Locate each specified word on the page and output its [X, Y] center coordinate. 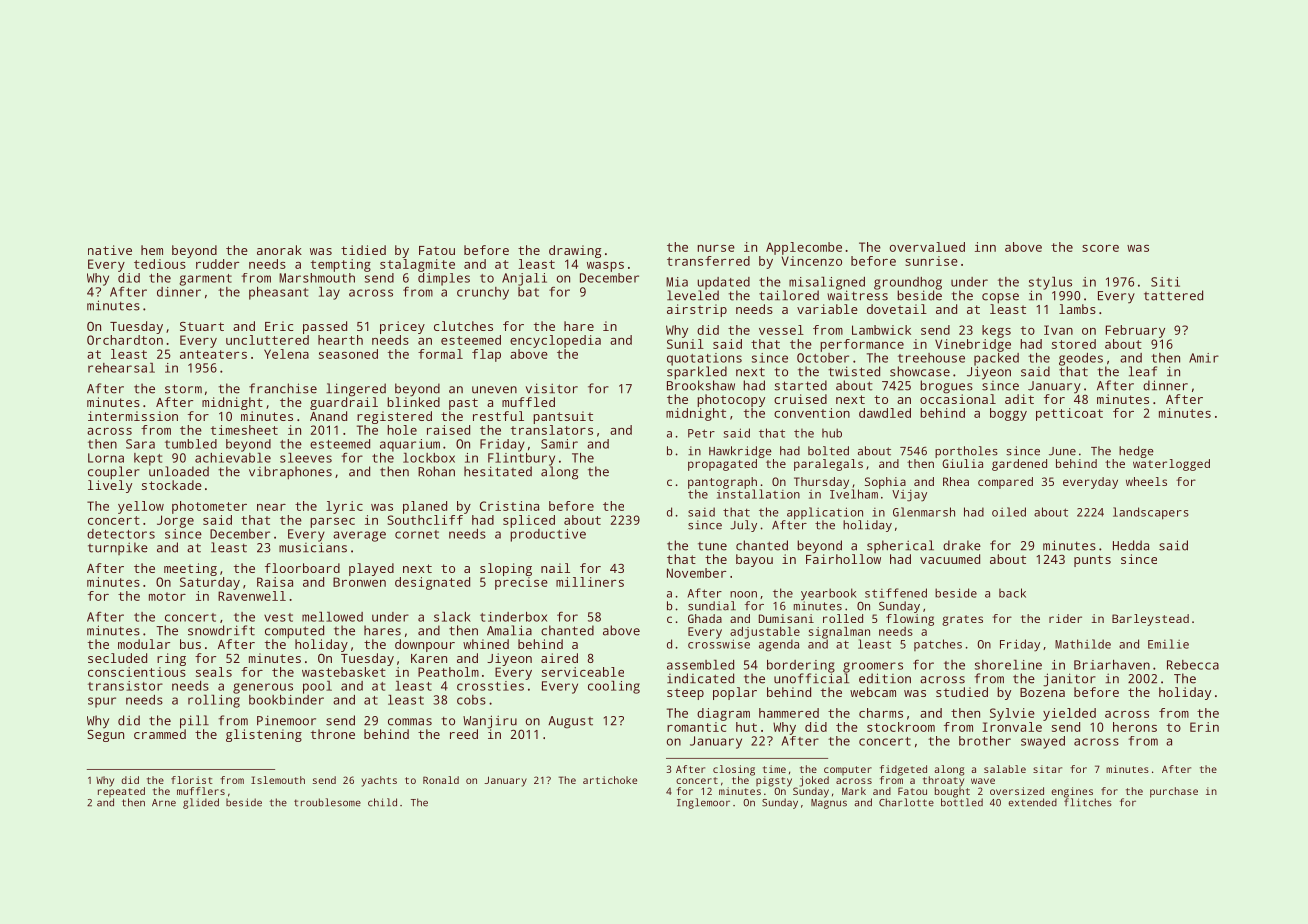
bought [952, 792]
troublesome [327, 802]
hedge [1136, 452]
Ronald [441, 780]
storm [183, 389]
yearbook [828, 594]
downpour [425, 645]
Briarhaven [1112, 665]
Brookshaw [701, 385]
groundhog [908, 283]
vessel [781, 330]
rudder [217, 264]
